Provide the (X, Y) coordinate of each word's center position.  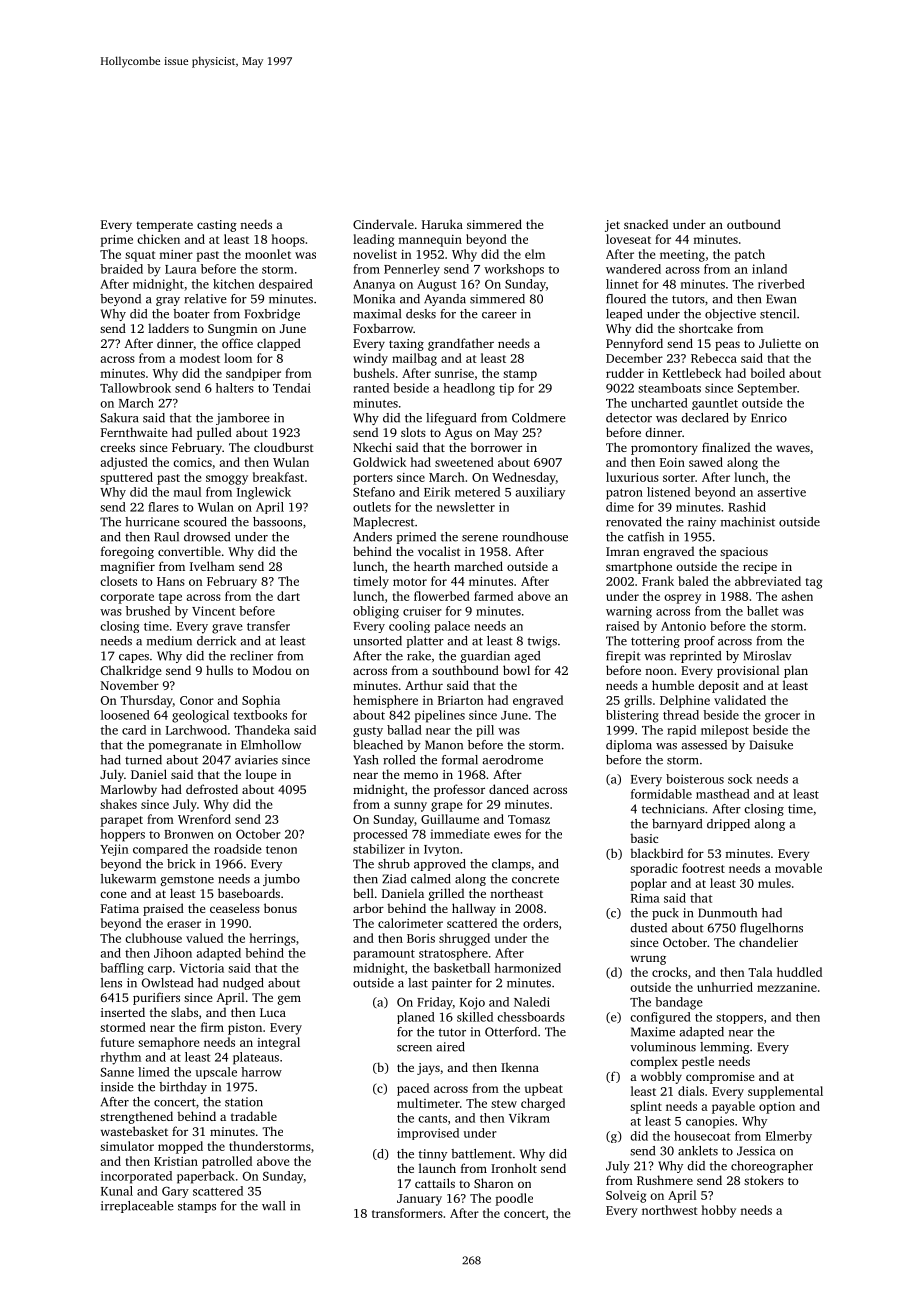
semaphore (169, 1043)
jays (428, 1069)
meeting (682, 256)
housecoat (702, 1136)
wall (273, 1206)
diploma (629, 746)
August (437, 285)
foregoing (127, 552)
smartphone (639, 567)
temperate (164, 226)
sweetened (464, 462)
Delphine (685, 701)
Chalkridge (131, 671)
